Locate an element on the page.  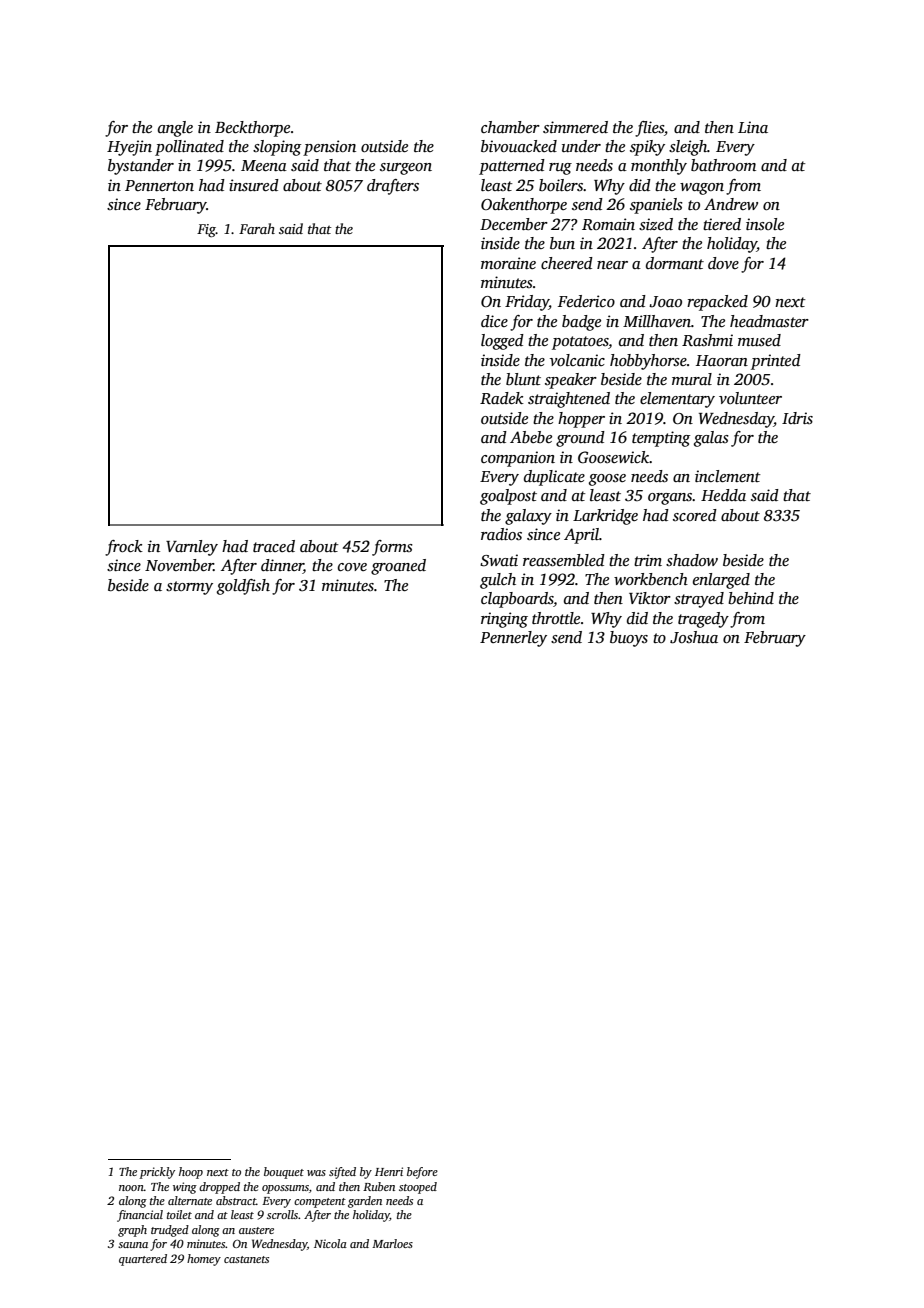
stooped is located at coordinates (418, 1188).
